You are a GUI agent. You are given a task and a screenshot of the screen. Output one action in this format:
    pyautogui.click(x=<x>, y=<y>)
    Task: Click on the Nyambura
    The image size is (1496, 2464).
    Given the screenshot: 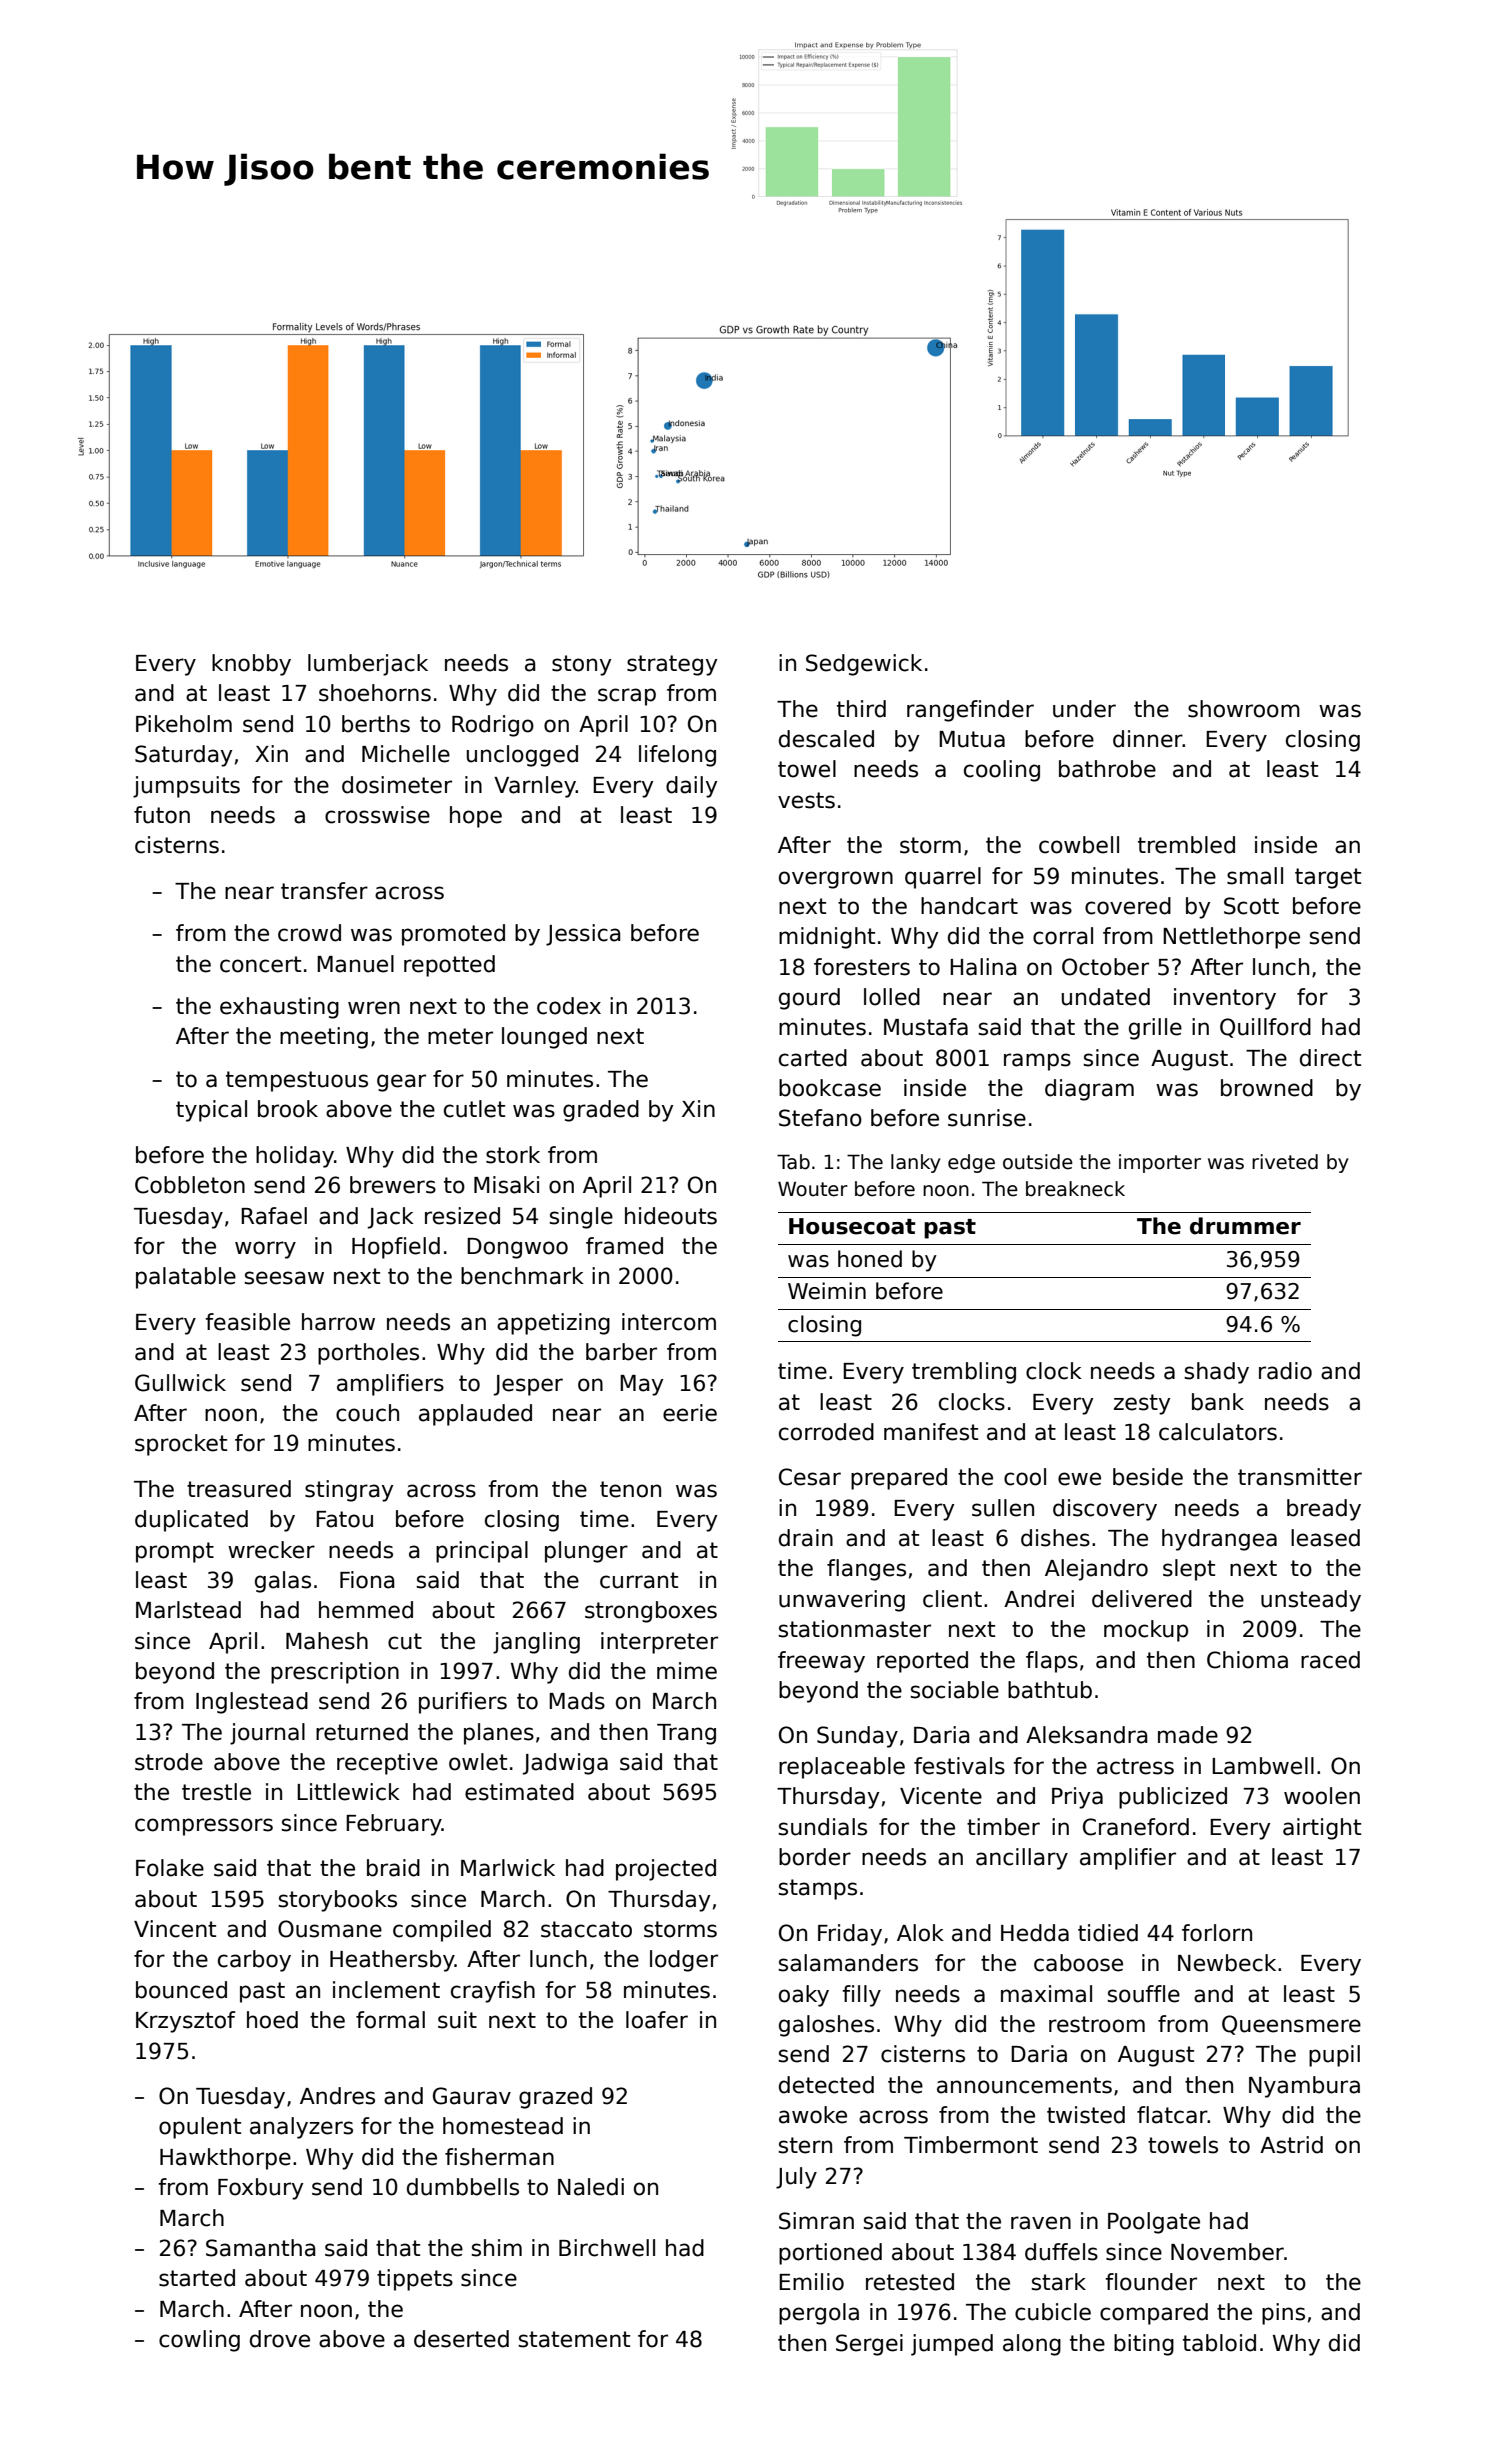 What is the action you would take?
    pyautogui.click(x=1304, y=2087)
